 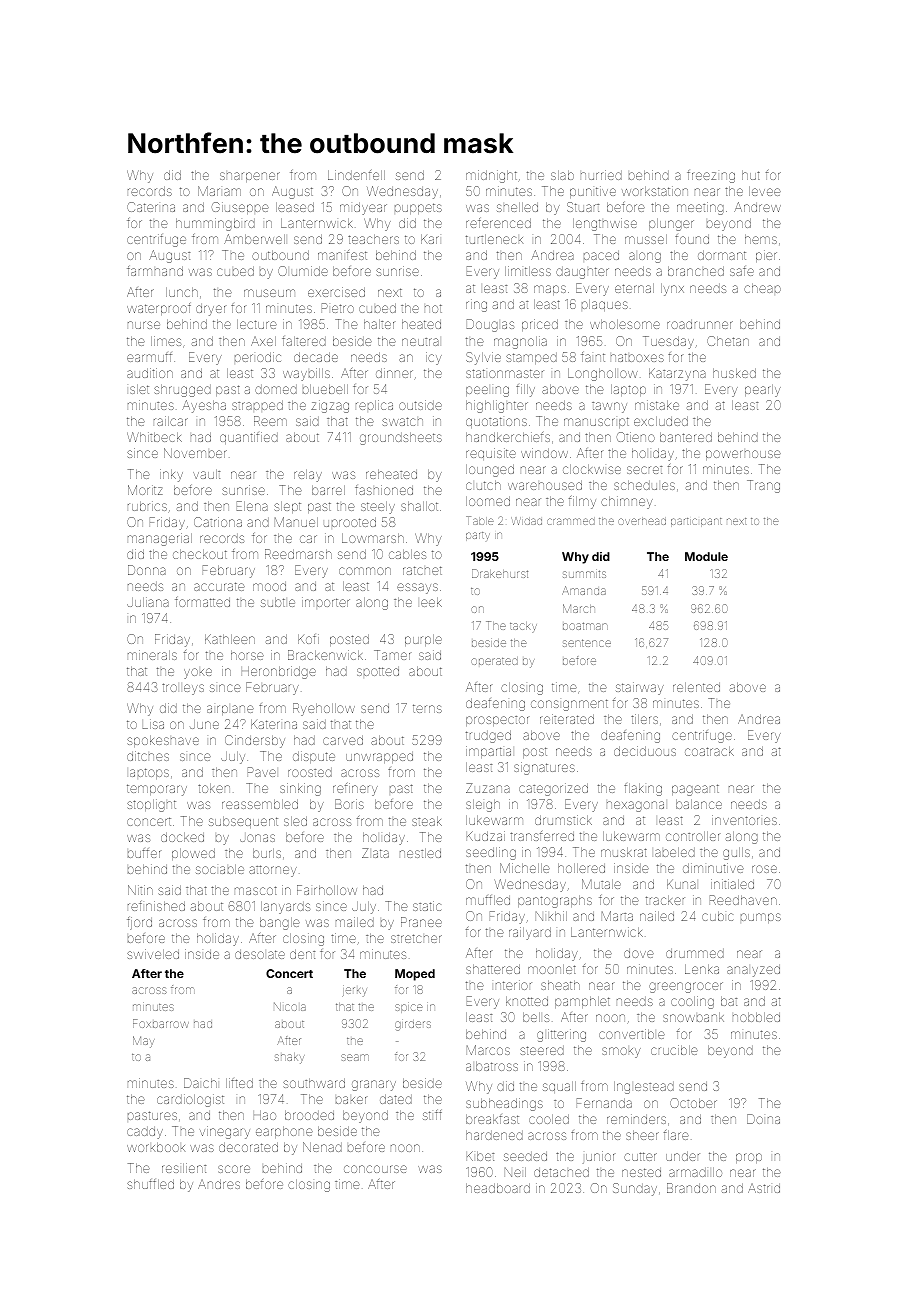 What do you see at coordinates (248, 1147) in the screenshot?
I see `decorated` at bounding box center [248, 1147].
